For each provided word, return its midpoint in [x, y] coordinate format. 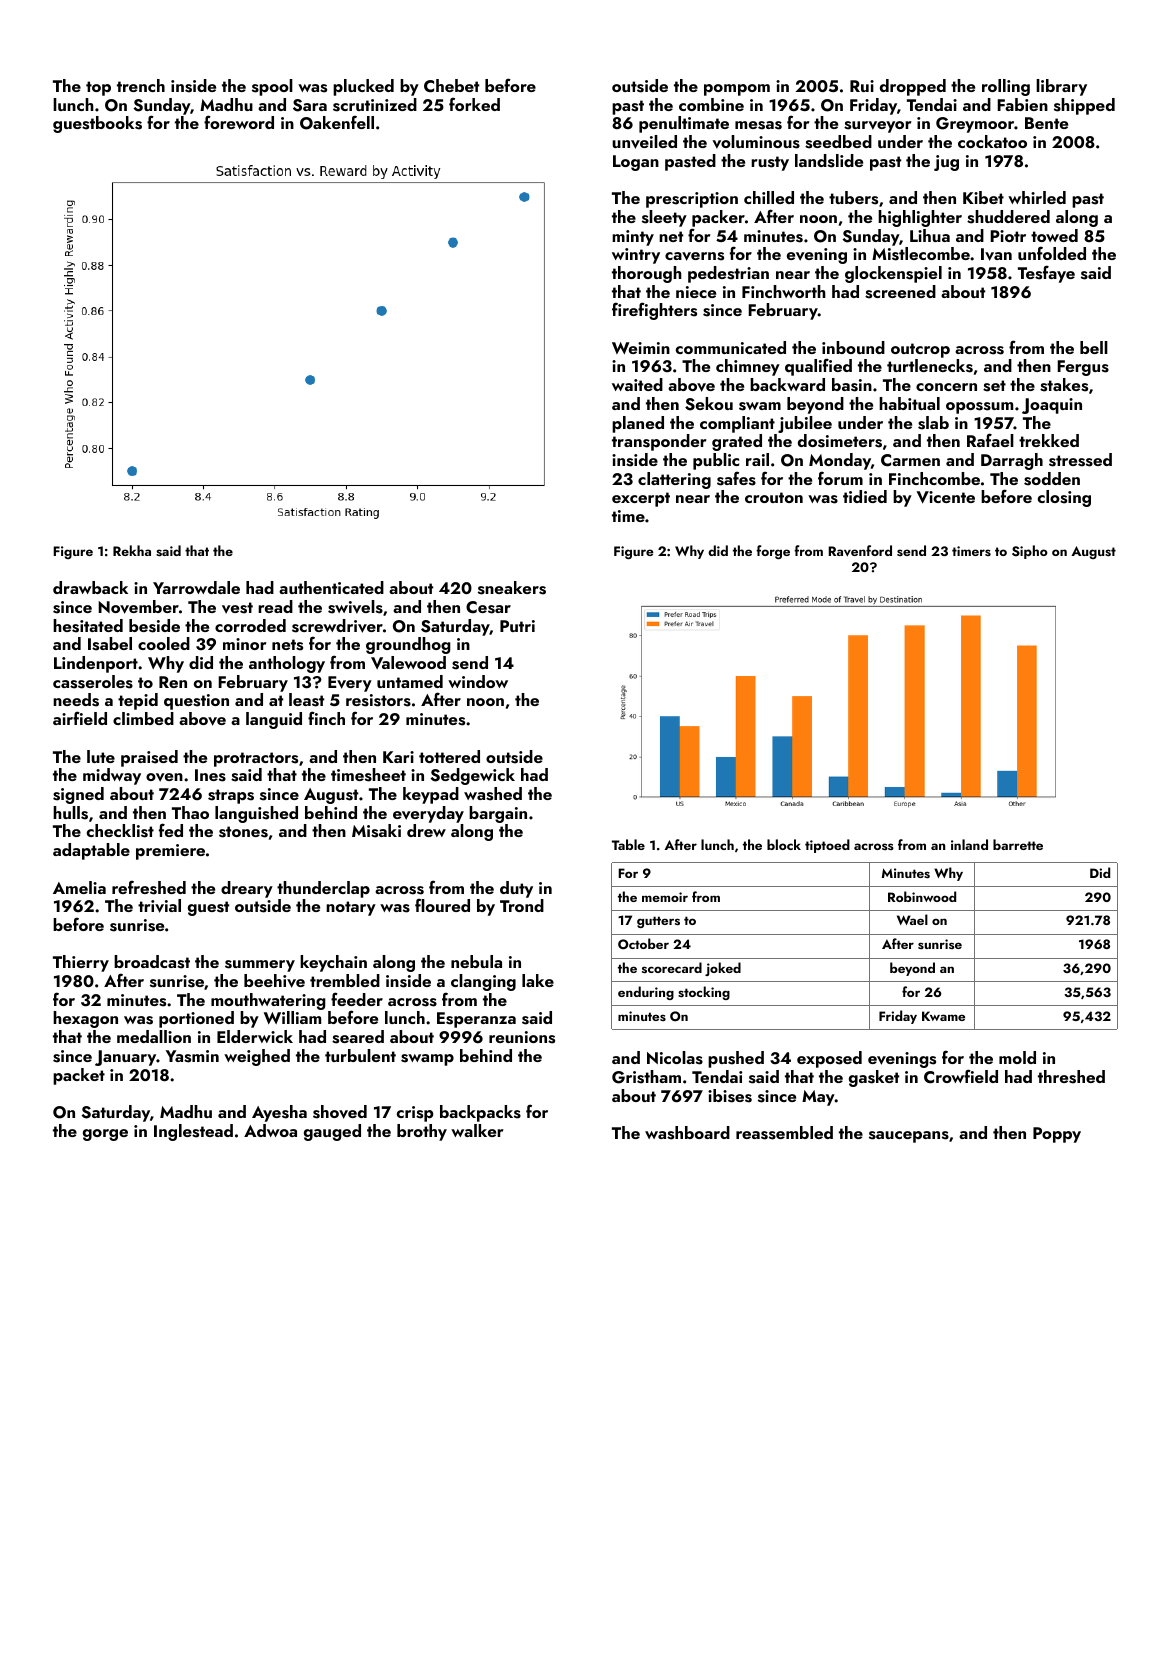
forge [773, 552]
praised [149, 758]
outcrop [920, 350]
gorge [105, 1135]
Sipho [1030, 552]
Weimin [641, 348]
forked [474, 104]
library [1061, 87]
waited [637, 384]
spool [272, 87]
